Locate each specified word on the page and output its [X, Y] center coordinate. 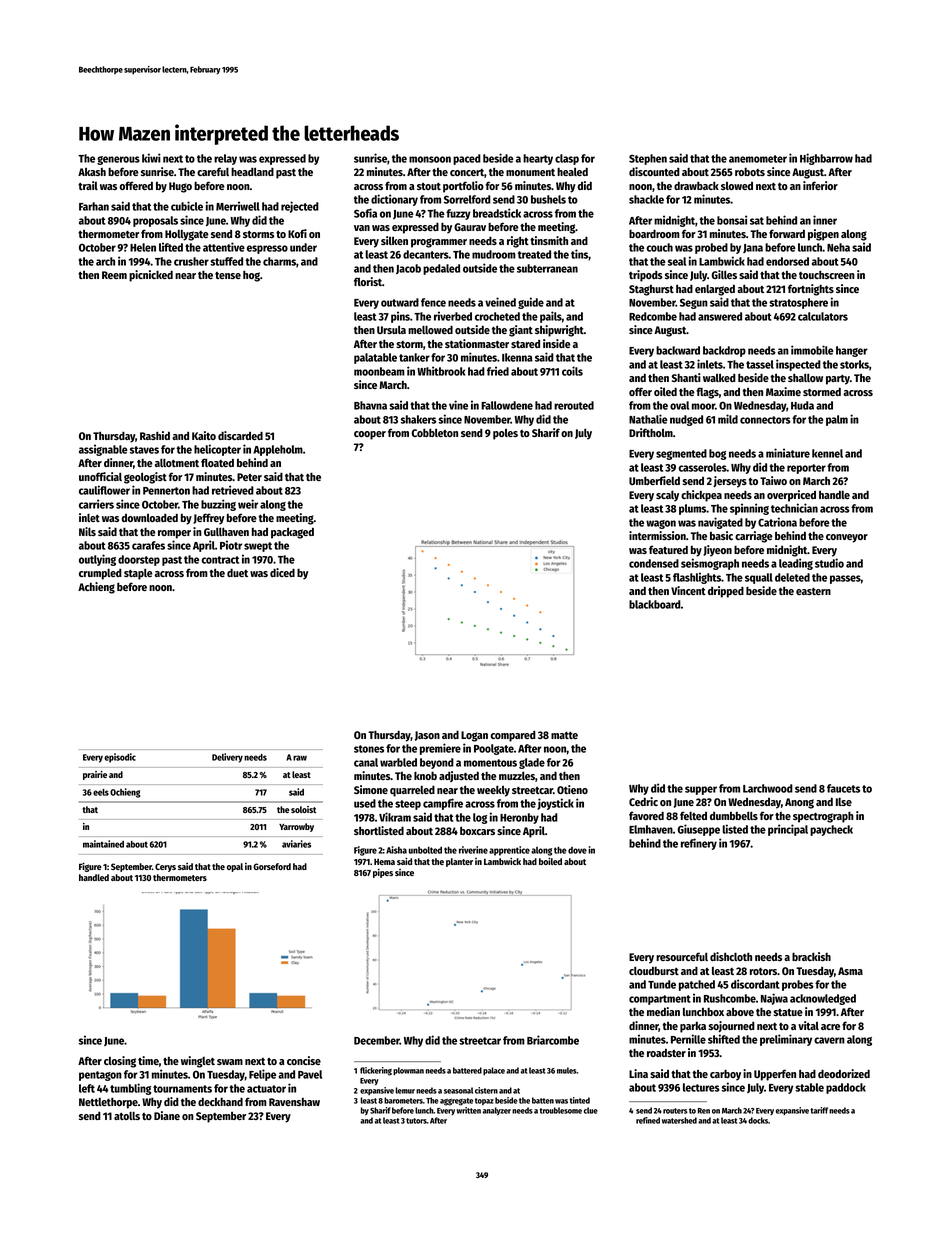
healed [572, 171]
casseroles [702, 467]
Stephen [648, 159]
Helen [143, 247]
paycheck [831, 830]
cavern [829, 1040]
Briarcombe [553, 1040]
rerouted [574, 405]
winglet [198, 1062]
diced [282, 572]
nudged [686, 420]
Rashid [155, 435]
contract [220, 560]
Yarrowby [296, 827]
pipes [383, 873]
